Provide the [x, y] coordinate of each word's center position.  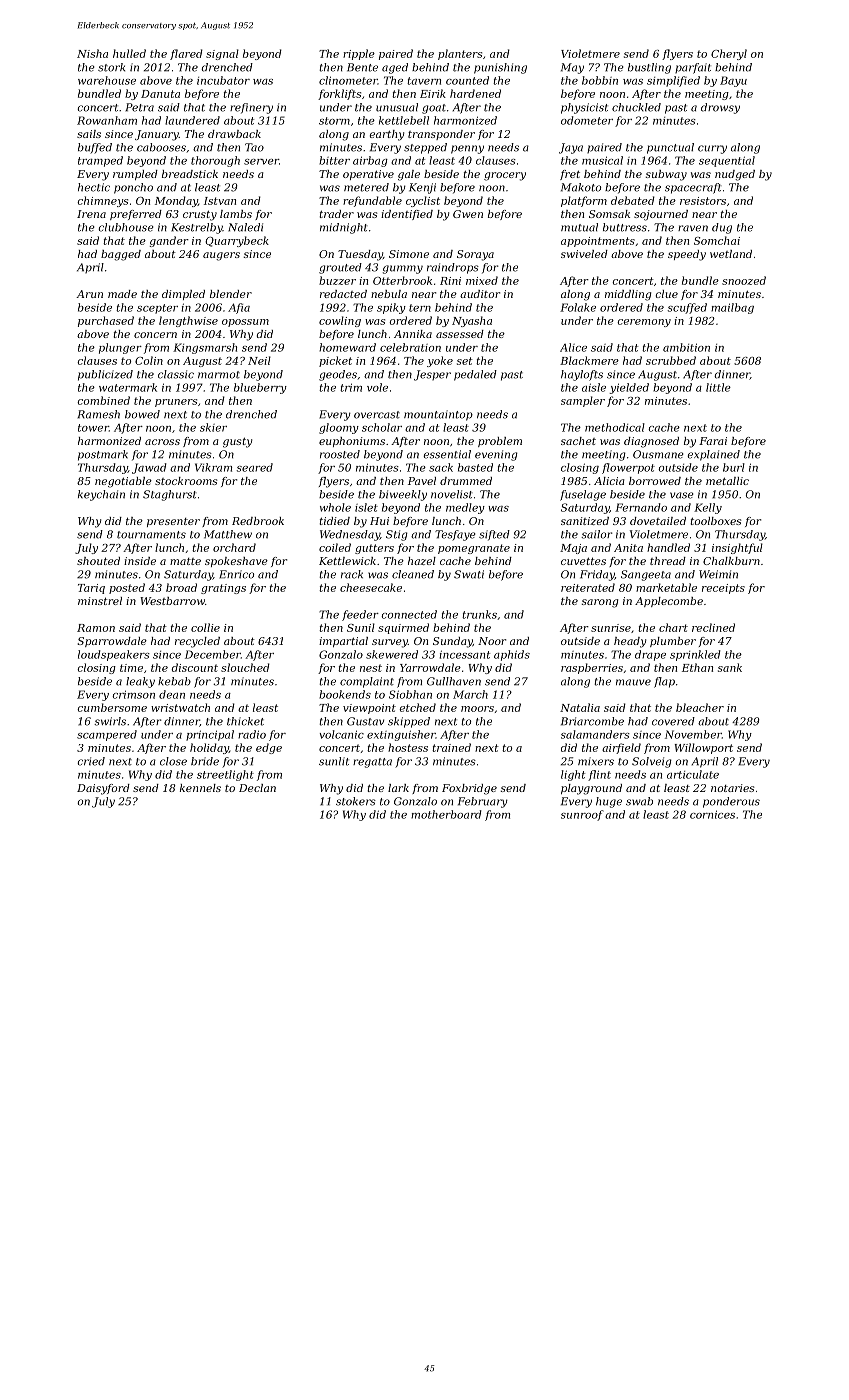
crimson [133, 694]
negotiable [123, 482]
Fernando [641, 507]
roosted [340, 454]
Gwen [468, 214]
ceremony [644, 323]
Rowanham [107, 120]
